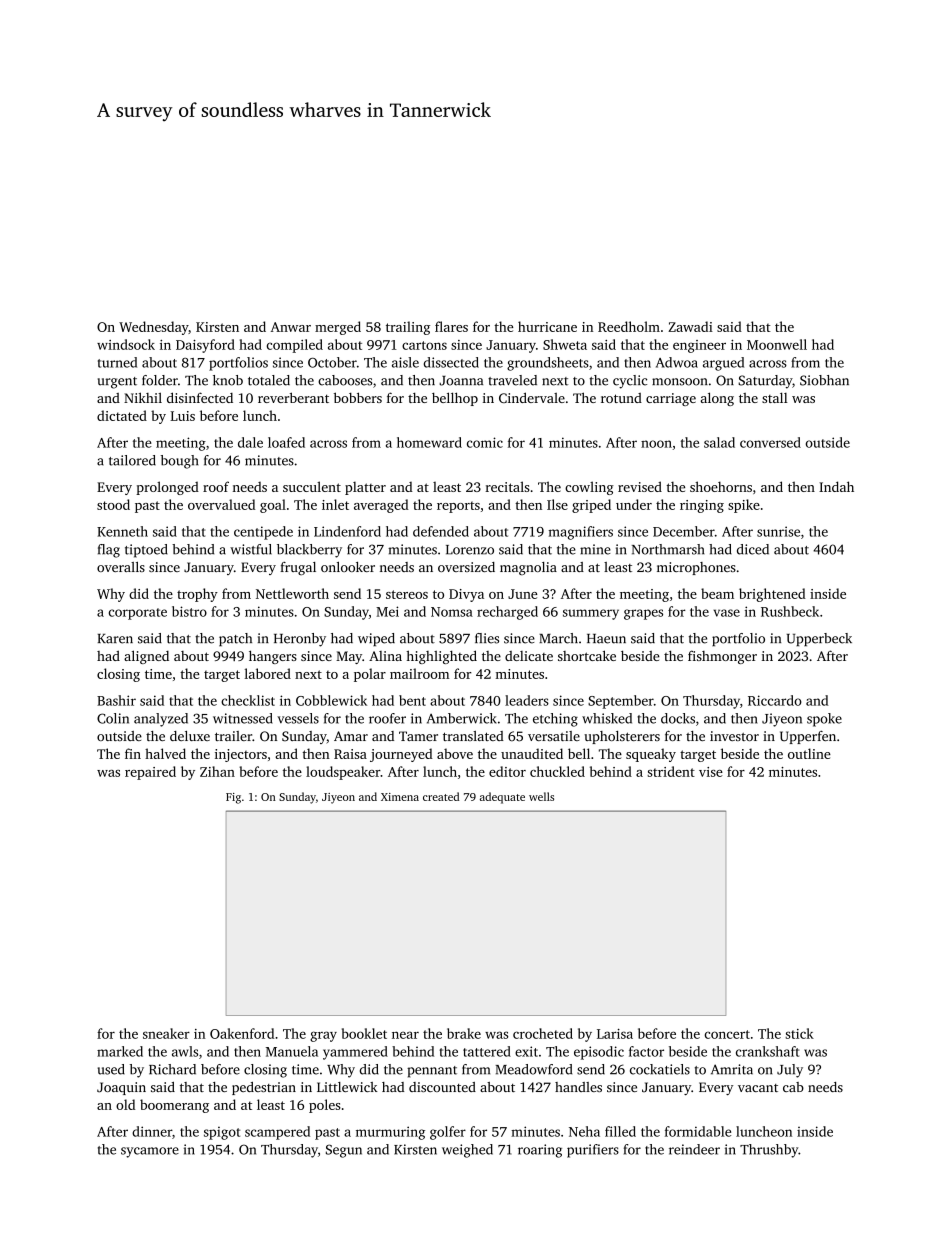 Image resolution: width=952 pixels, height=1233 pixels. Describe the element at coordinates (541, 796) in the image. I see `wells` at that location.
